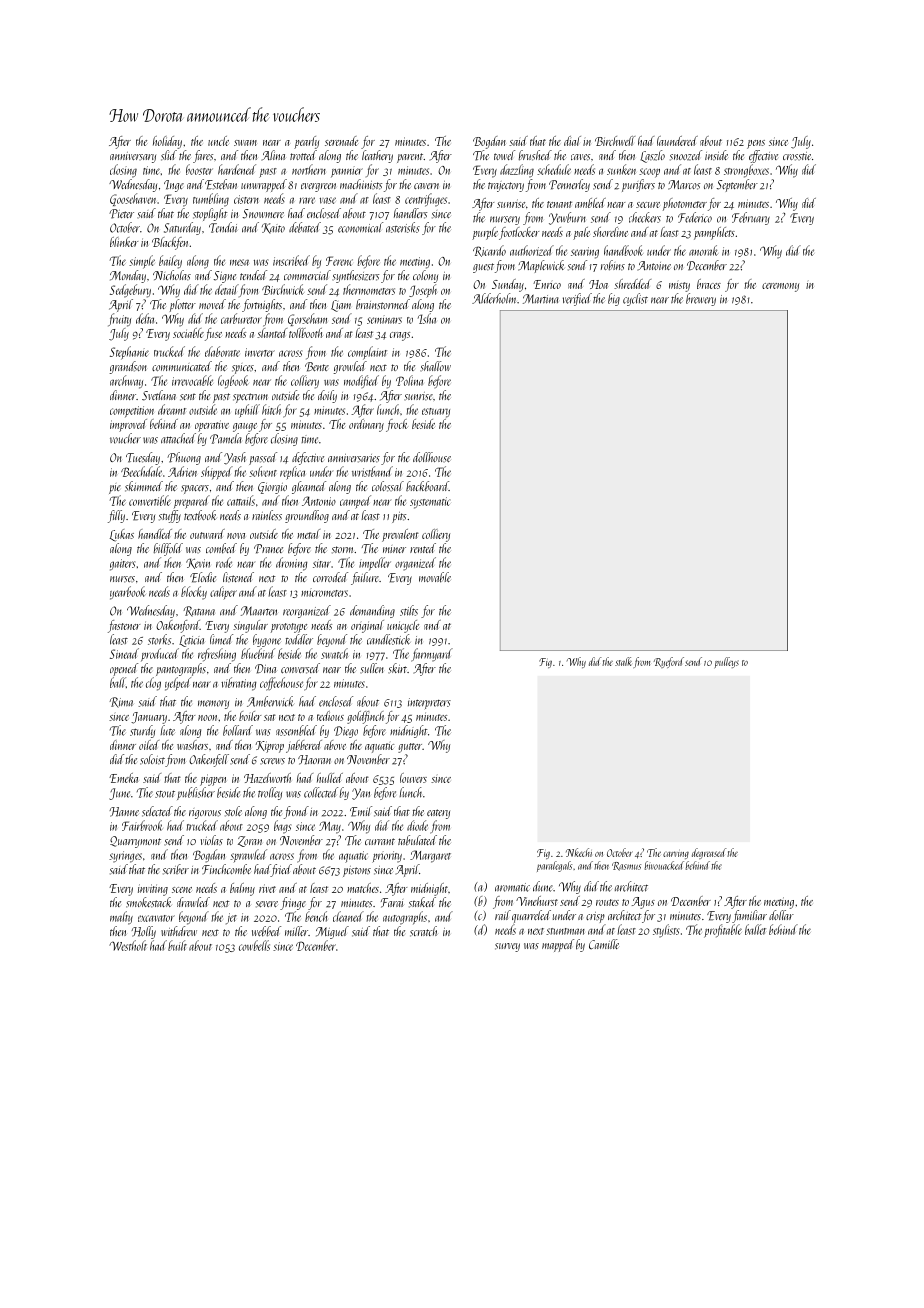 The height and width of the image is (1308, 924). I want to click on cowbells, so click(254, 945).
